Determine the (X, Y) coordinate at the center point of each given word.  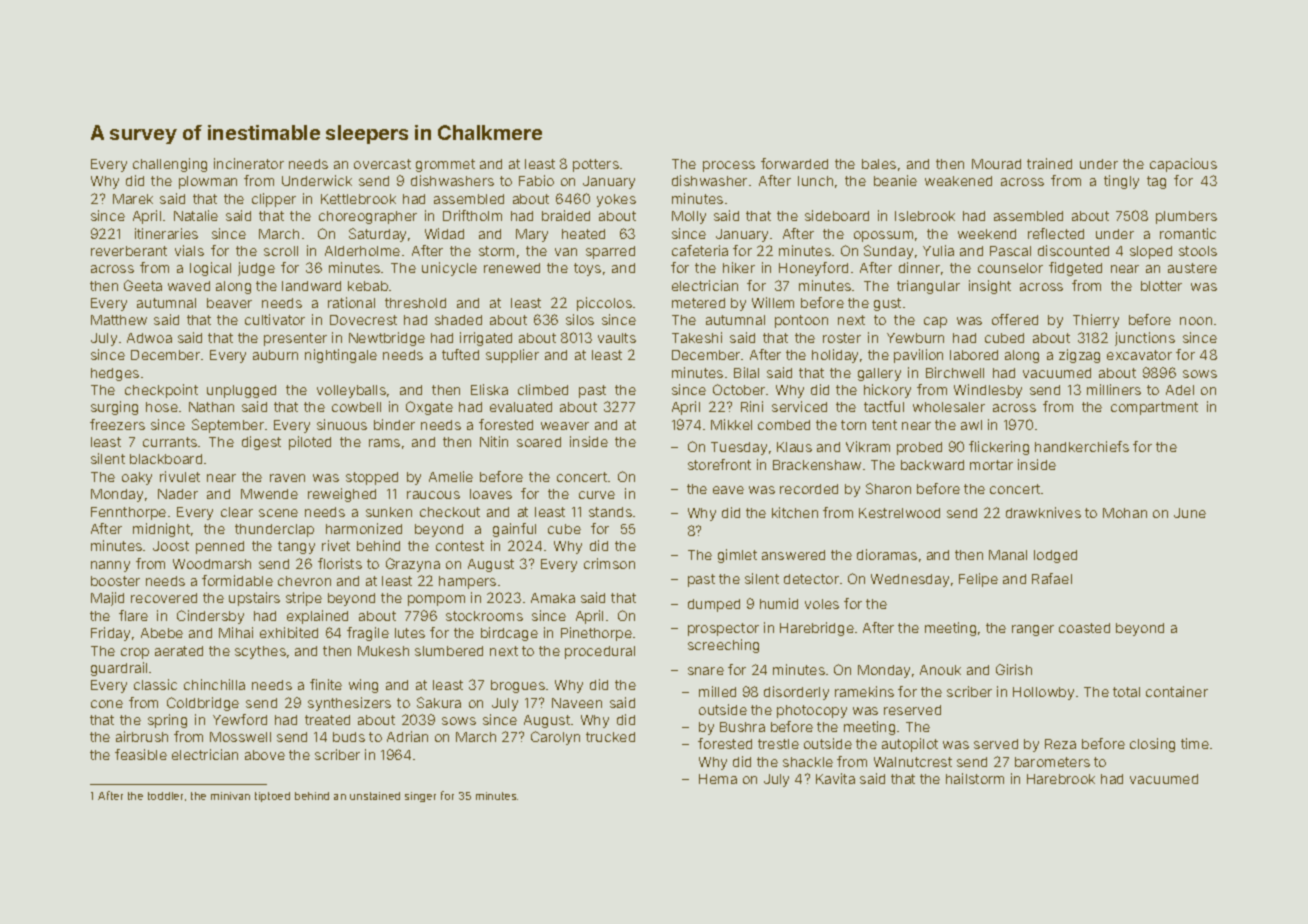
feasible (141, 754)
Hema (718, 779)
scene (278, 513)
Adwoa (149, 338)
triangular (928, 287)
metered (698, 303)
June (1190, 513)
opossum (883, 236)
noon (1196, 321)
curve (597, 495)
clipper (274, 200)
